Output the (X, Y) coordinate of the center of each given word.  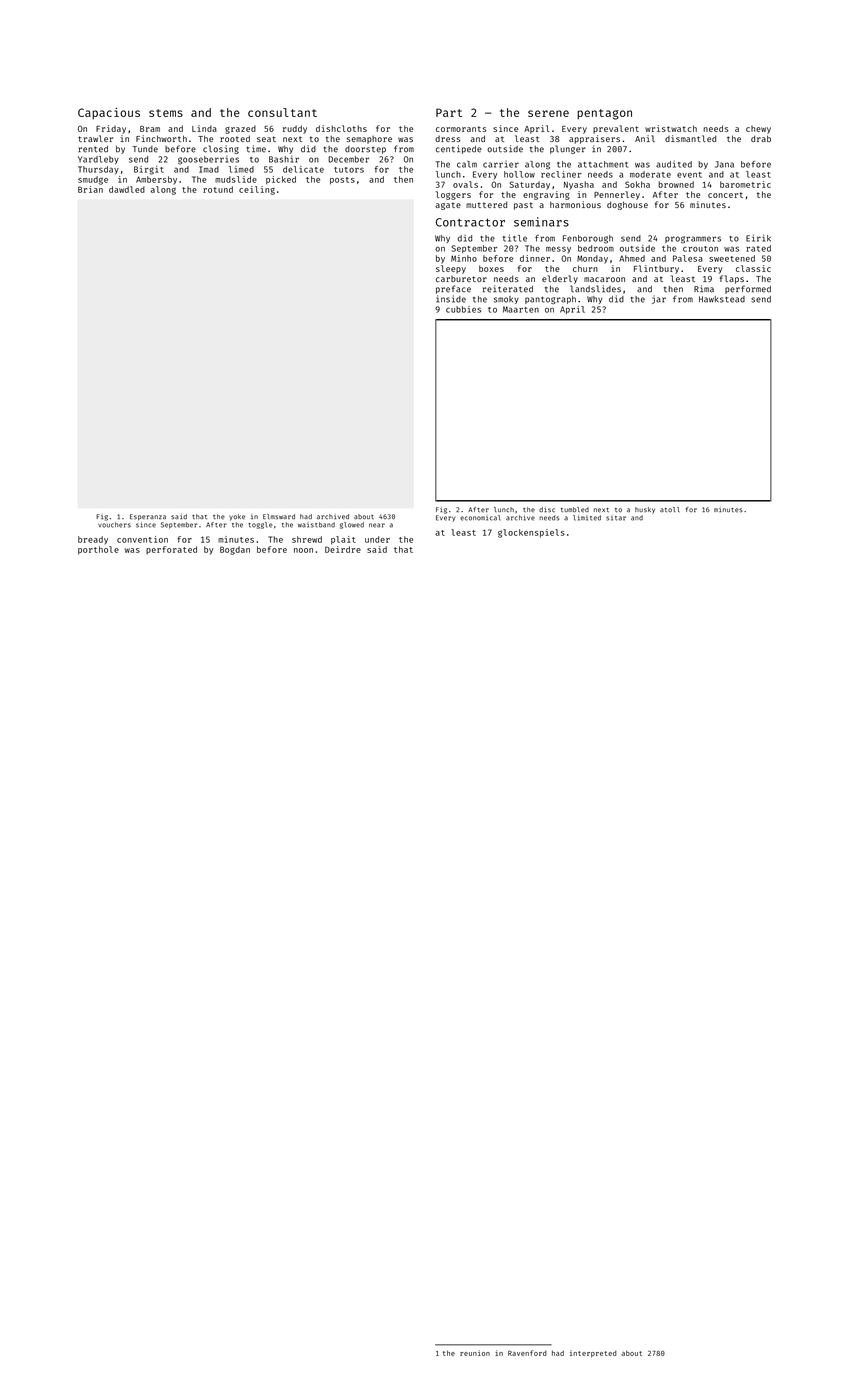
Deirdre (343, 549)
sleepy (451, 269)
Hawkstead (722, 299)
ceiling (257, 190)
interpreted (593, 1353)
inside (451, 299)
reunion (475, 1353)
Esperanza (148, 517)
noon (303, 550)
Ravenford (527, 1353)
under (377, 539)
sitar (616, 518)
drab (761, 138)
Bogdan (235, 550)
